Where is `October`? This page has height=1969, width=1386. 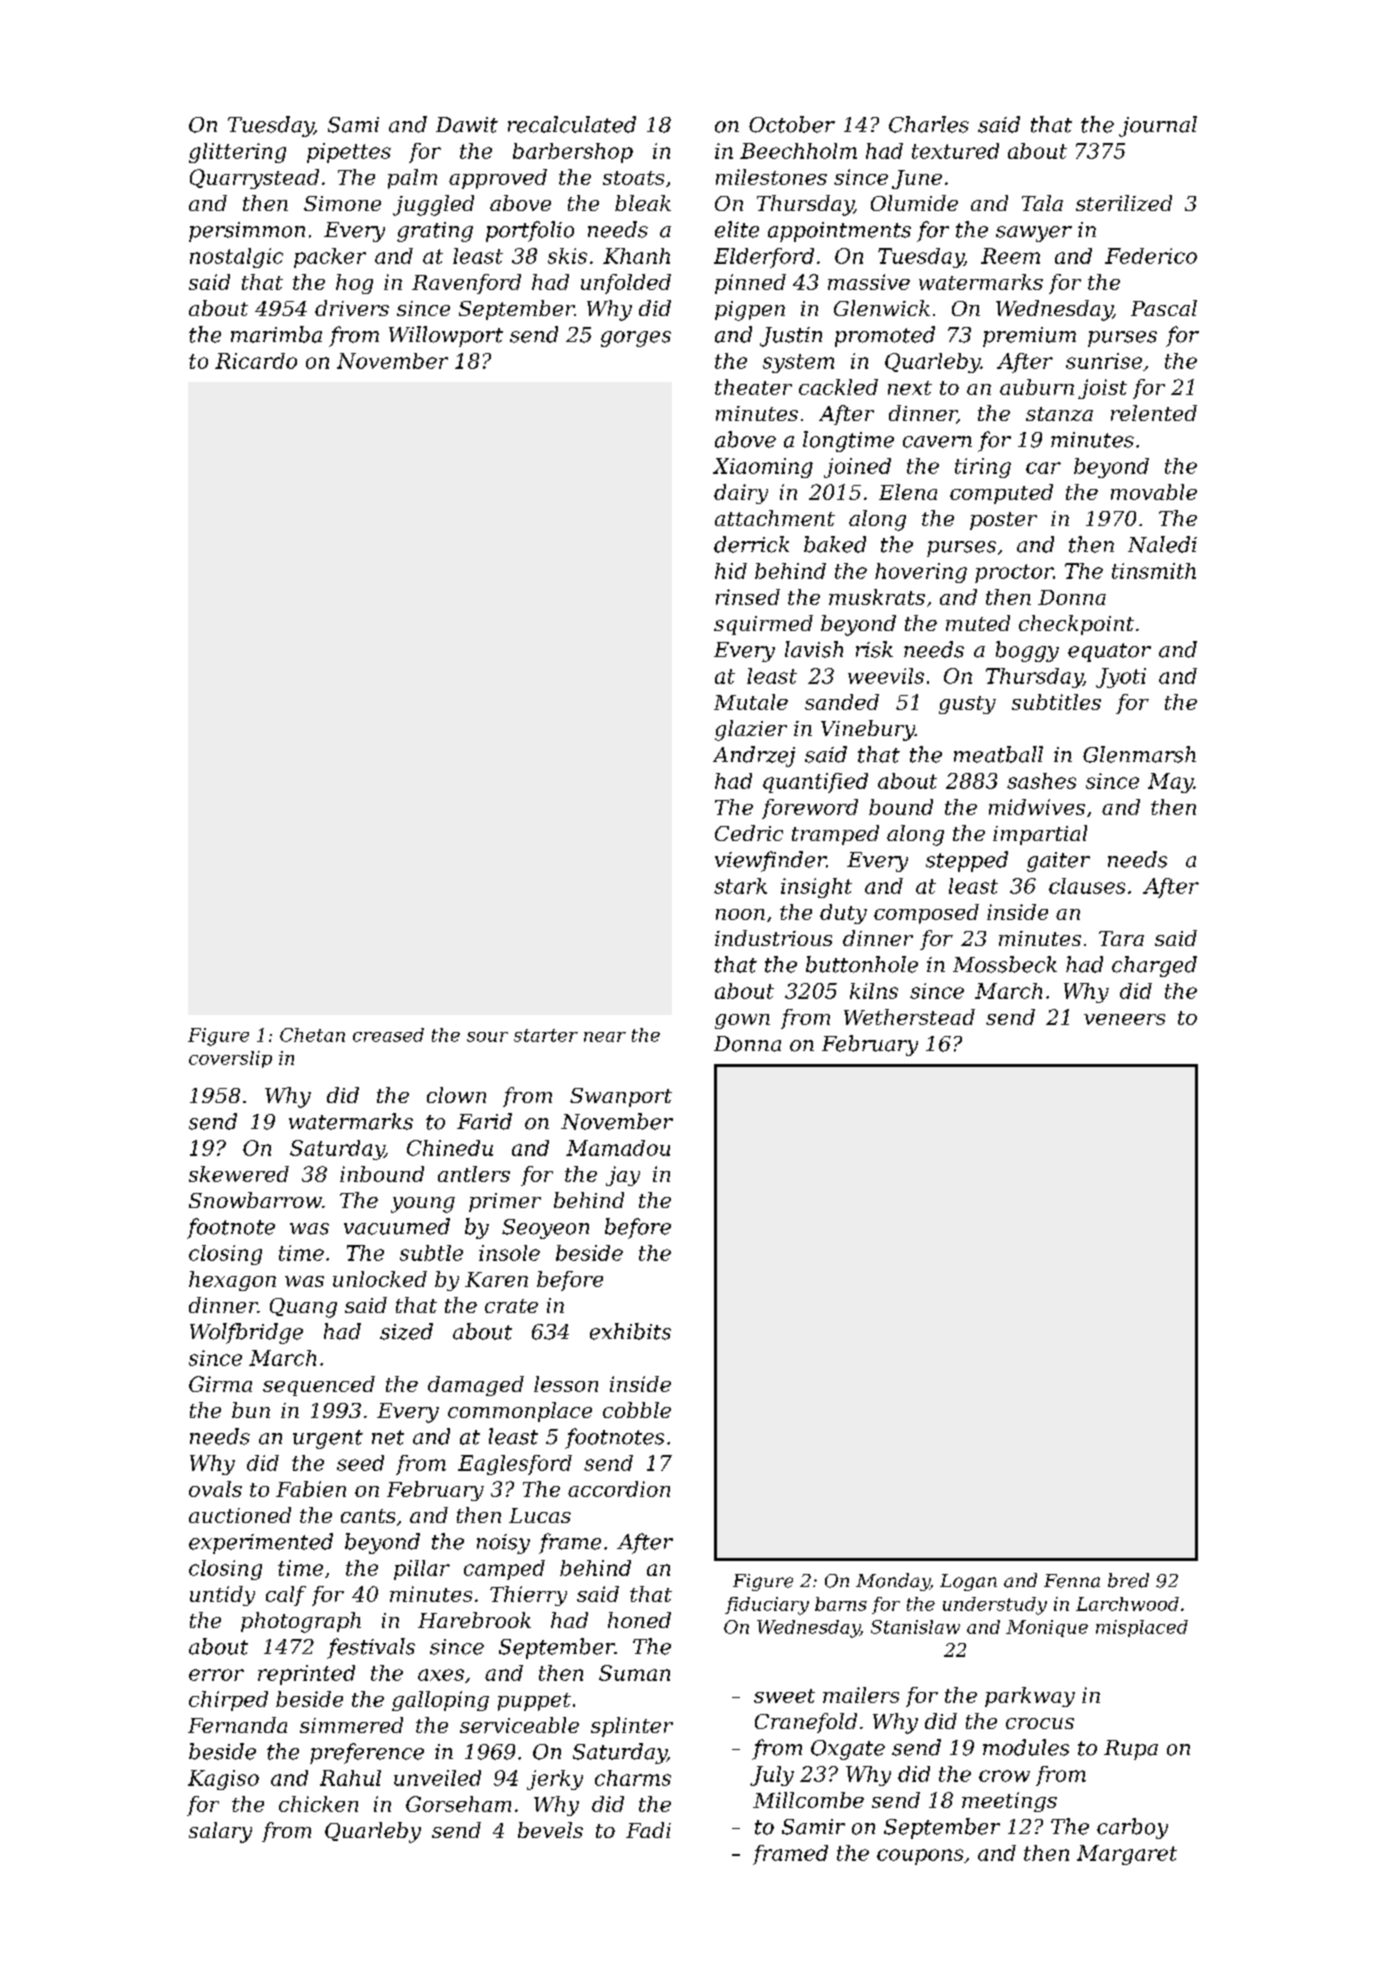
October is located at coordinates (792, 124).
